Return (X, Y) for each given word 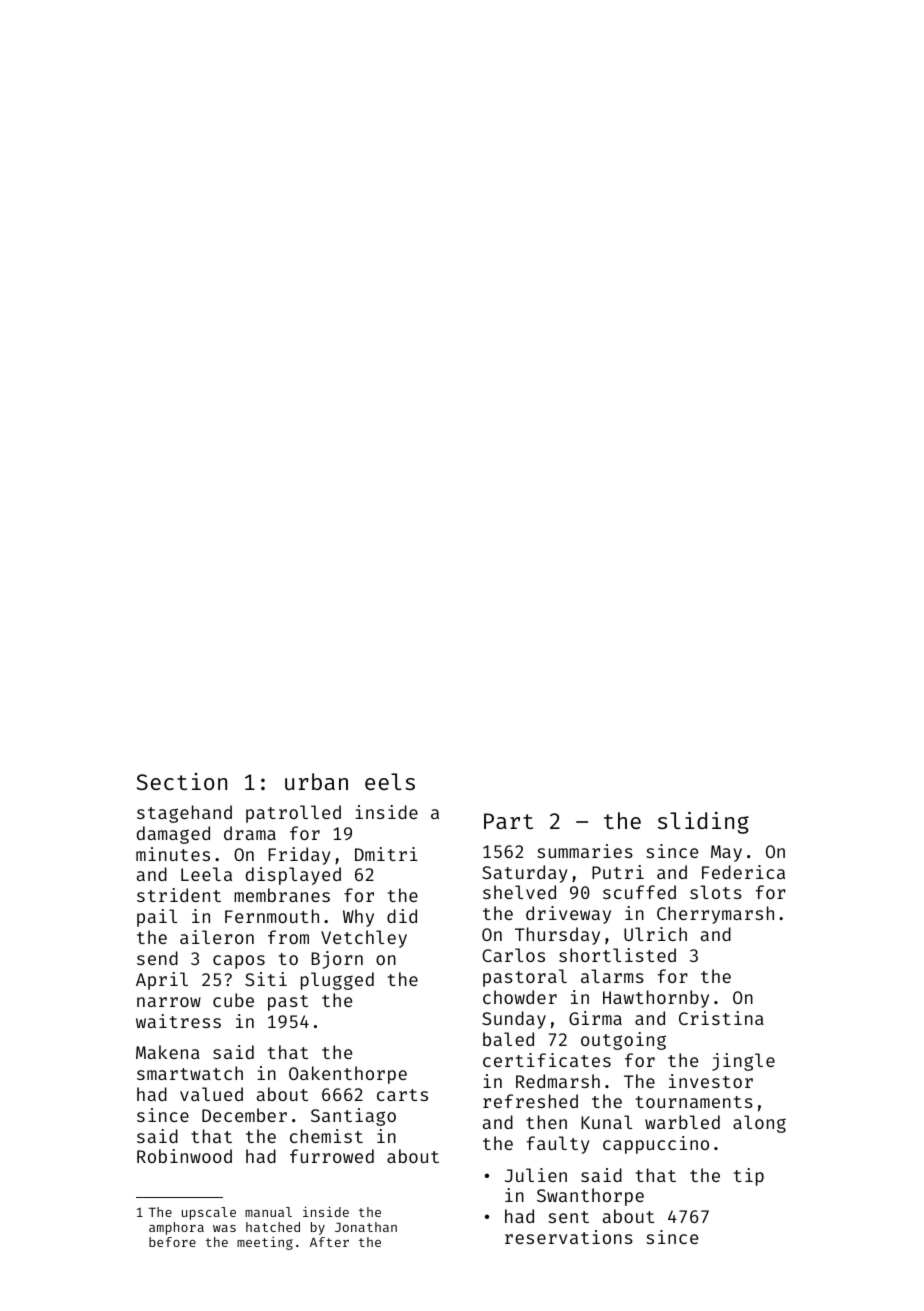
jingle (743, 1062)
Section (182, 781)
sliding (703, 823)
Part (508, 821)
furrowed (332, 1156)
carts (402, 1095)
